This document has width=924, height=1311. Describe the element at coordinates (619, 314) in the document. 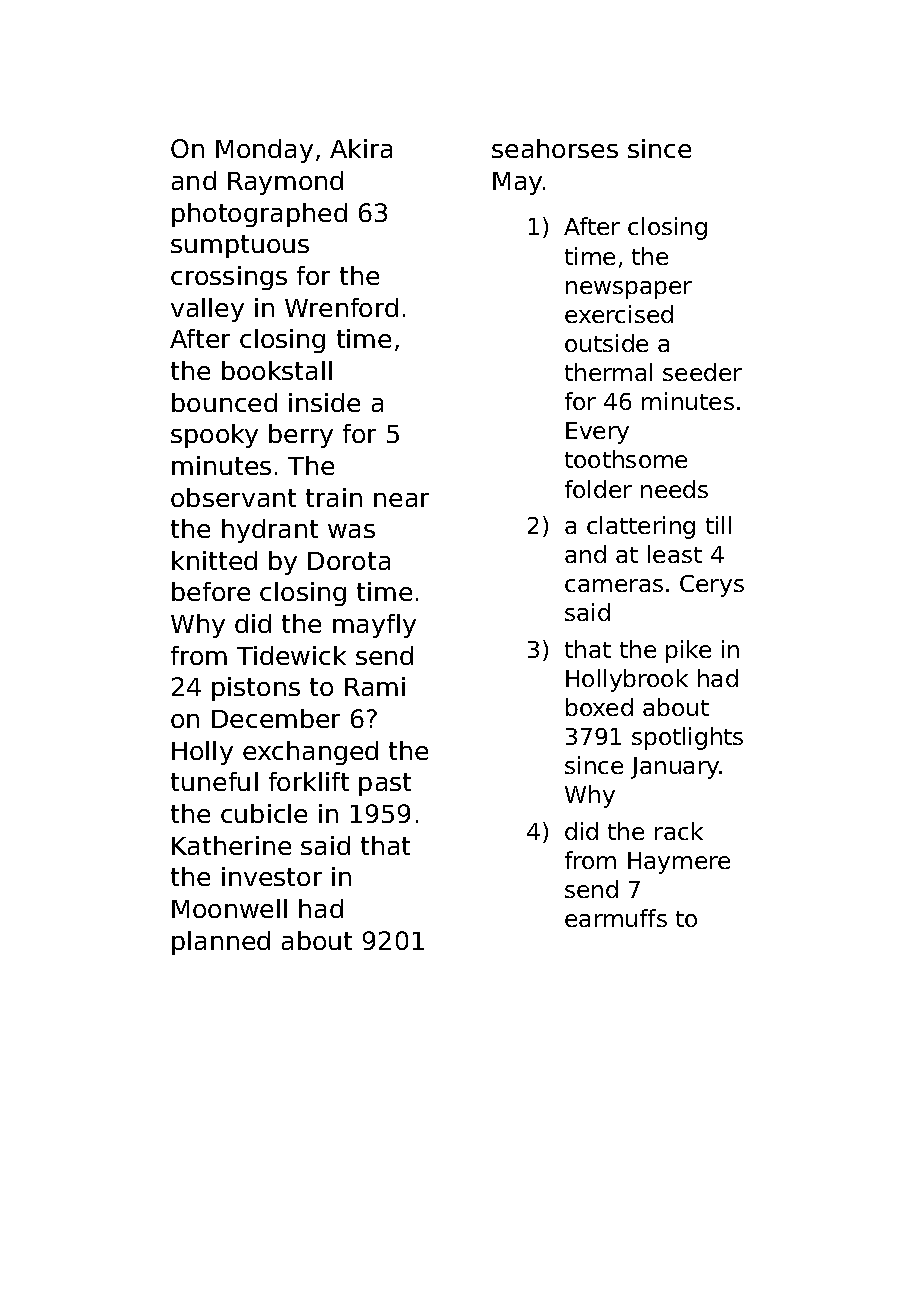

I see `exercised` at that location.
